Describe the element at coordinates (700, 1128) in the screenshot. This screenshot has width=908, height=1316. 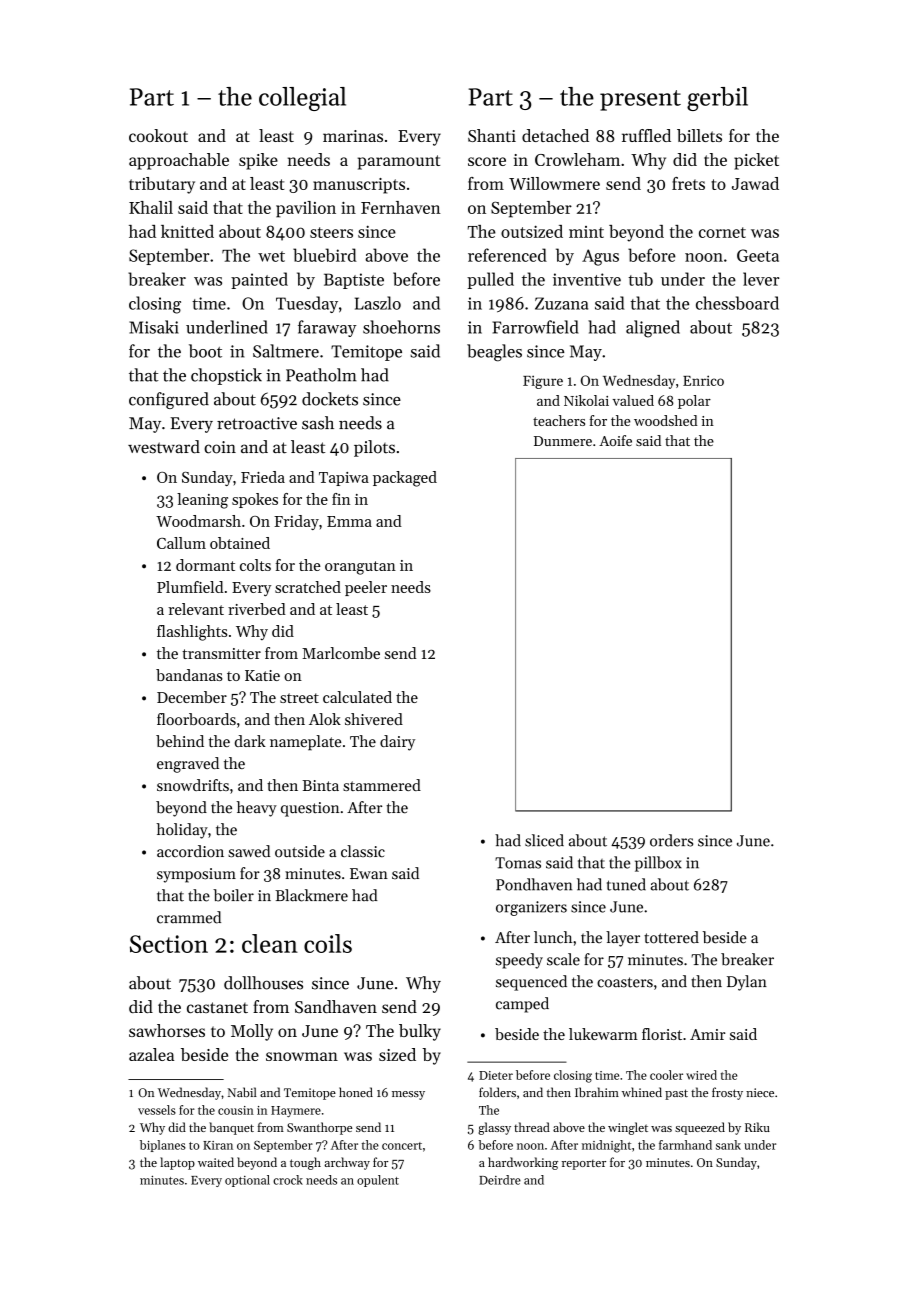
I see `squeezed` at that location.
